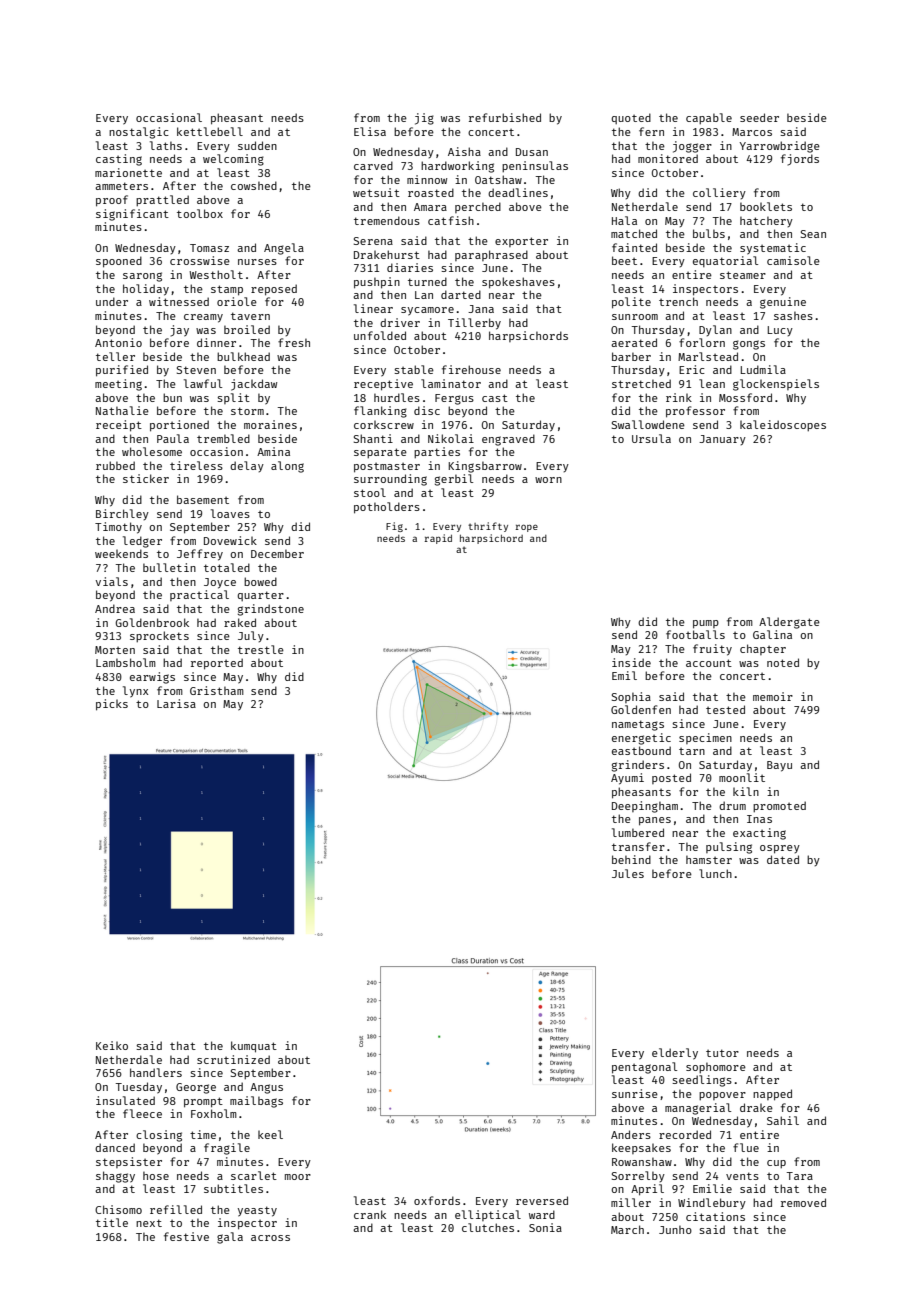 The height and width of the screenshot is (1308, 924). Describe the element at coordinates (631, 118) in the screenshot. I see `quoted` at that location.
